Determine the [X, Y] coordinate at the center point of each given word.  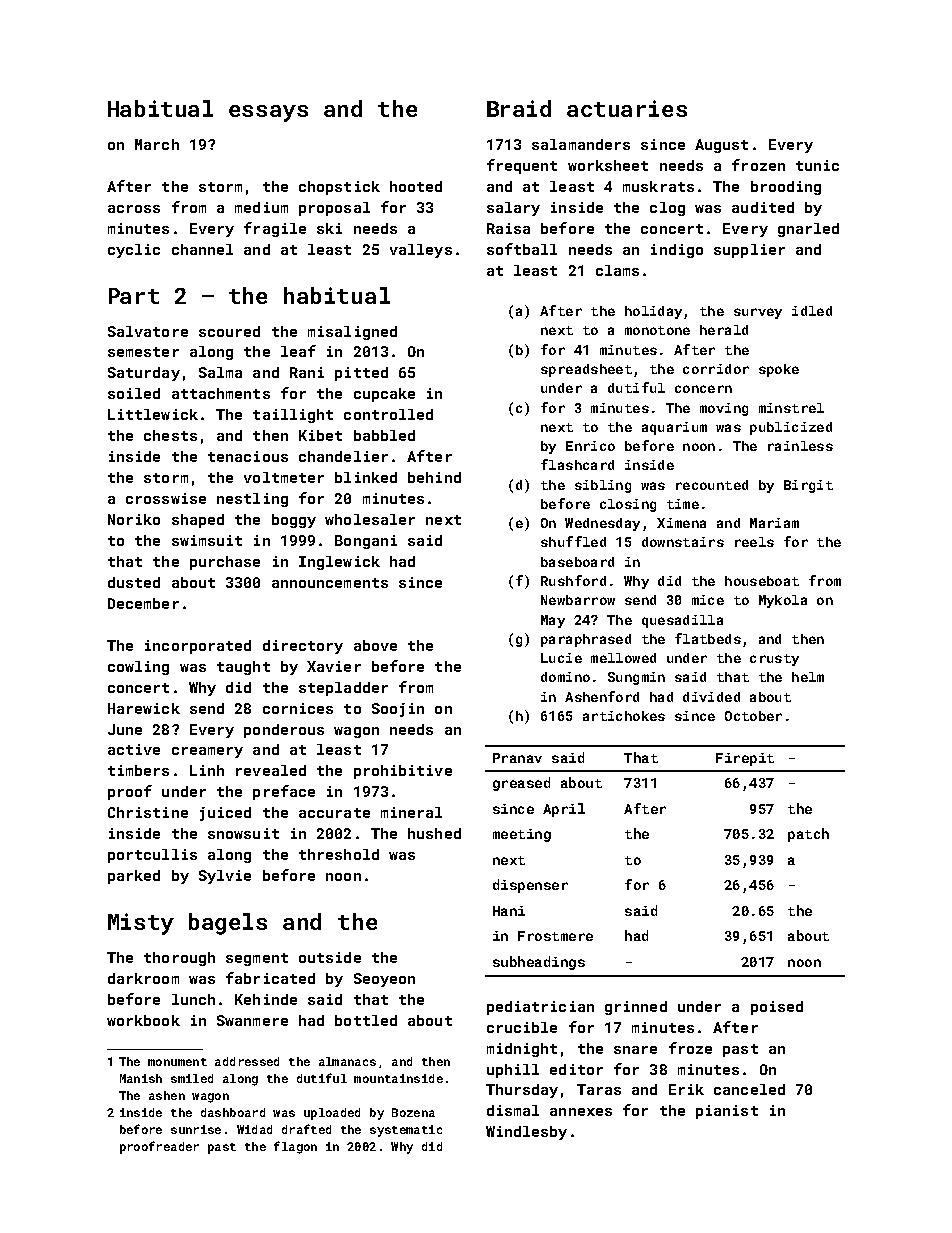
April [564, 810]
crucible [522, 1027]
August [721, 146]
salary [513, 209]
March [157, 144]
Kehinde [266, 999]
